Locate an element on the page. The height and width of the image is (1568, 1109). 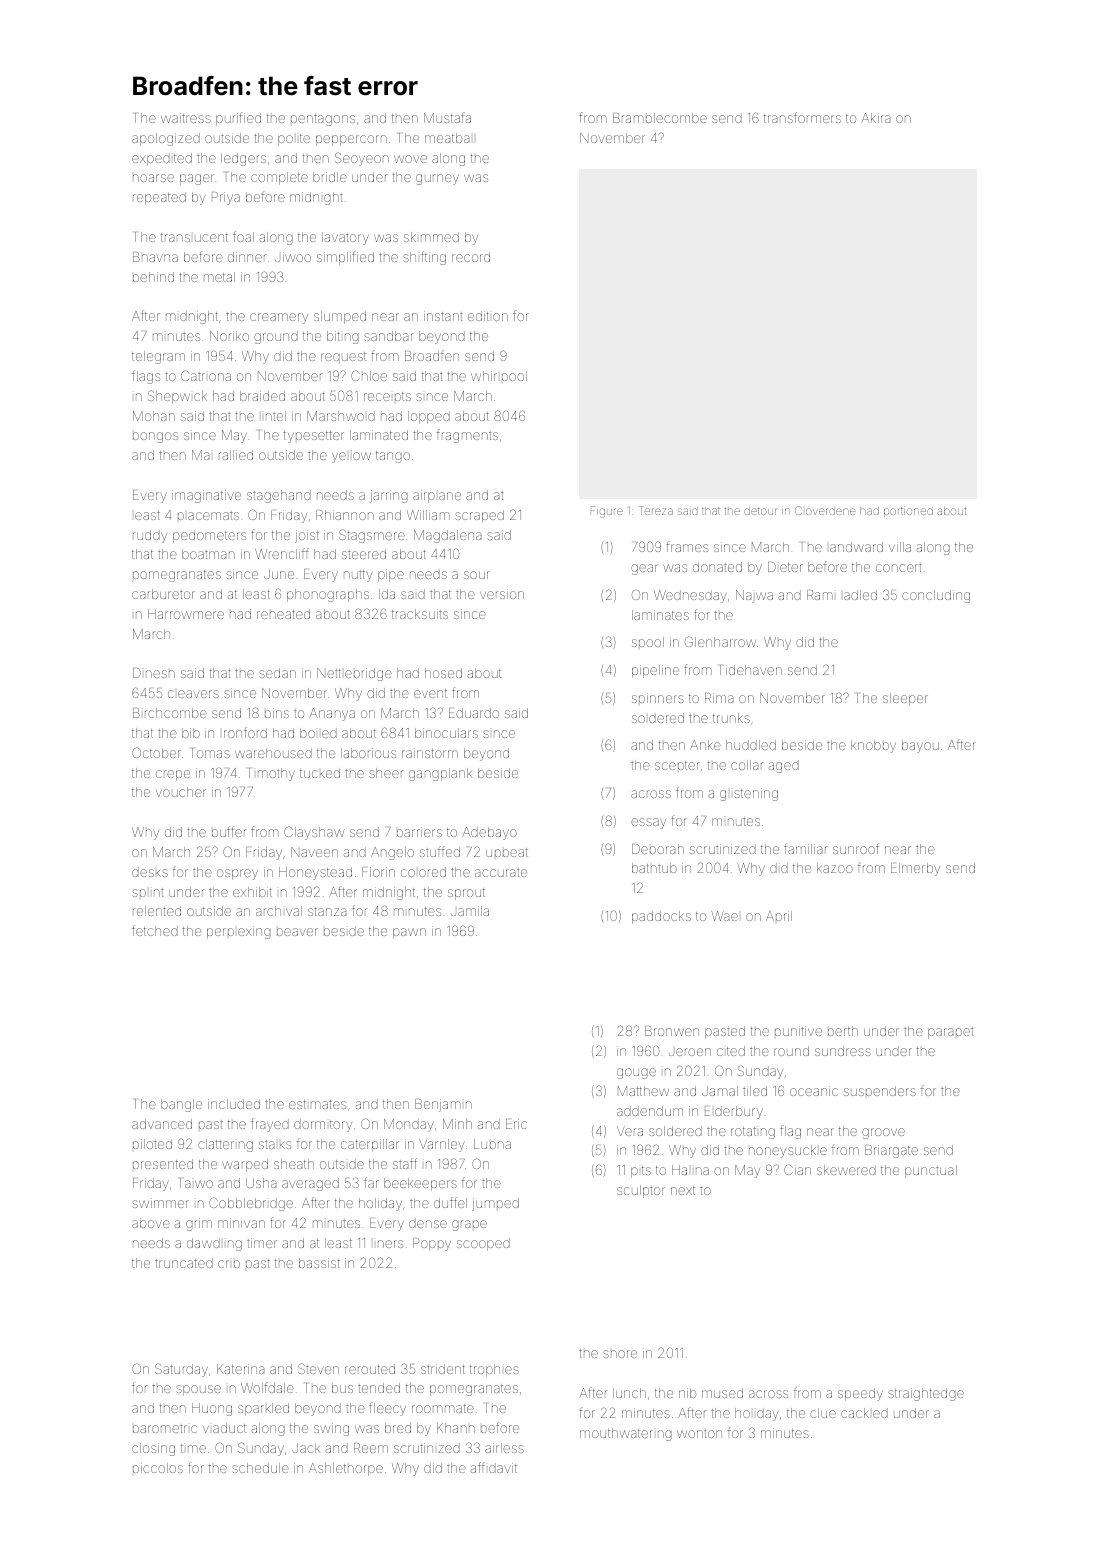
version is located at coordinates (502, 594).
